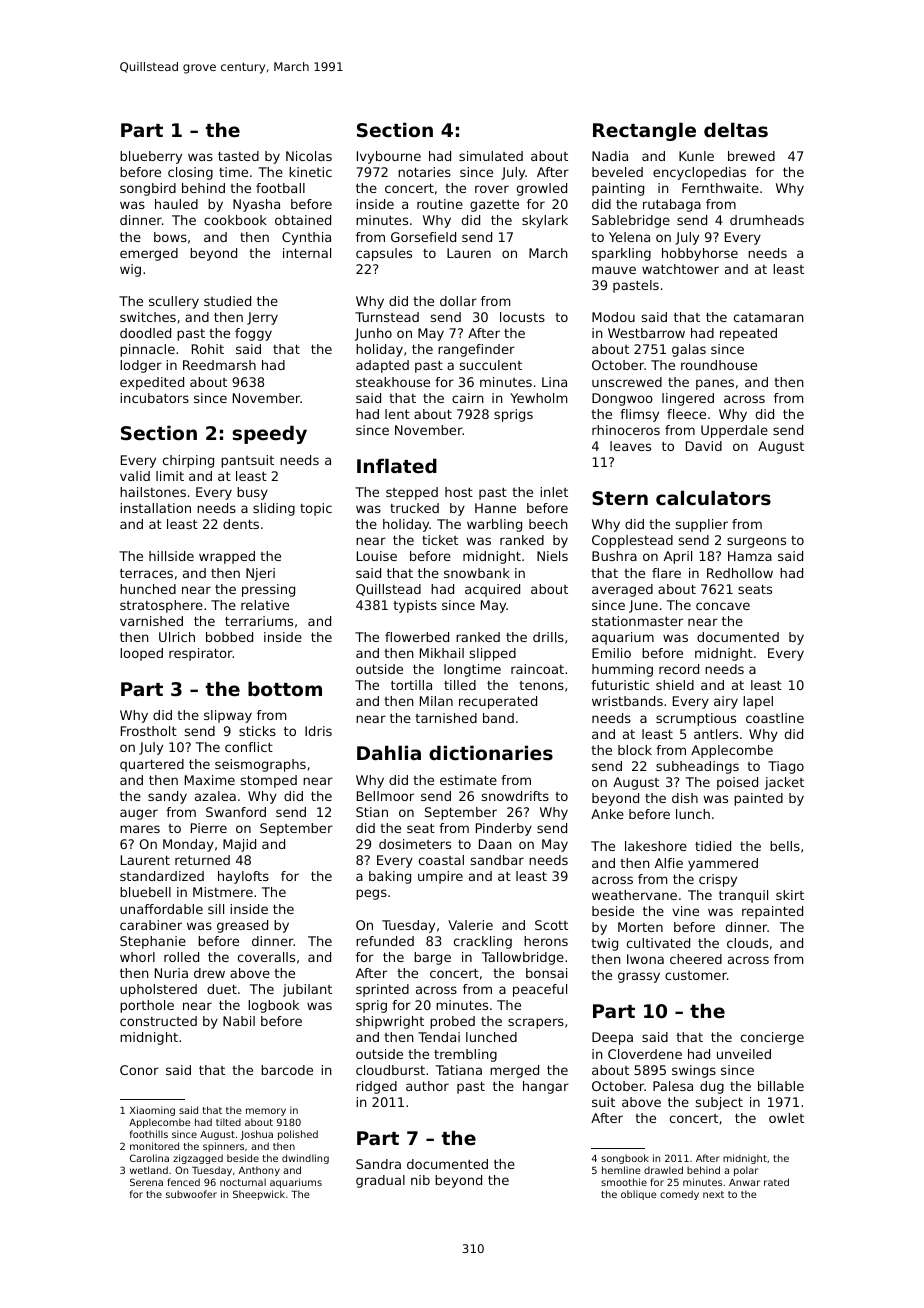  What do you see at coordinates (139, 1070) in the document?
I see `Conor` at bounding box center [139, 1070].
